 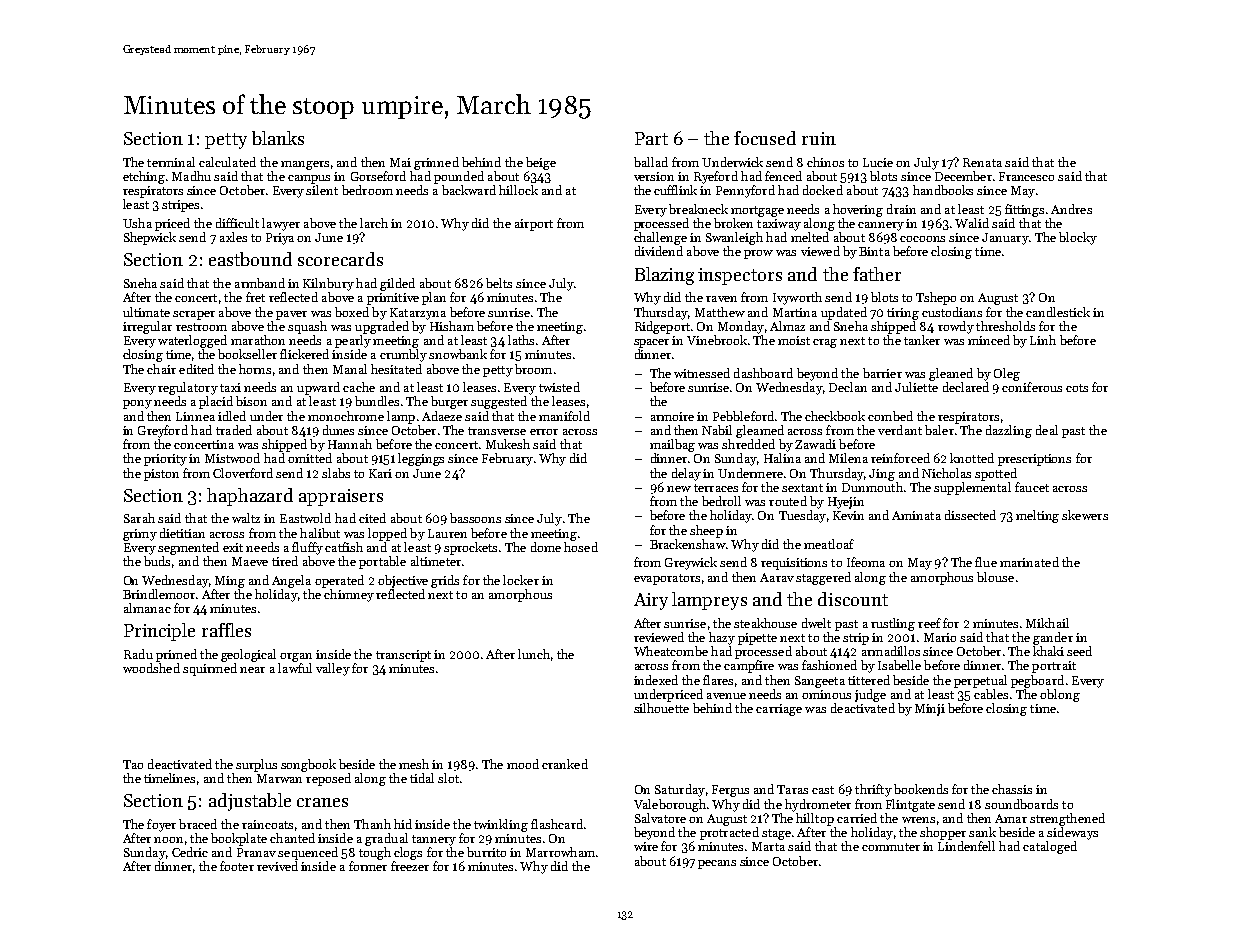 What do you see at coordinates (686, 474) in the screenshot?
I see `delay` at bounding box center [686, 474].
